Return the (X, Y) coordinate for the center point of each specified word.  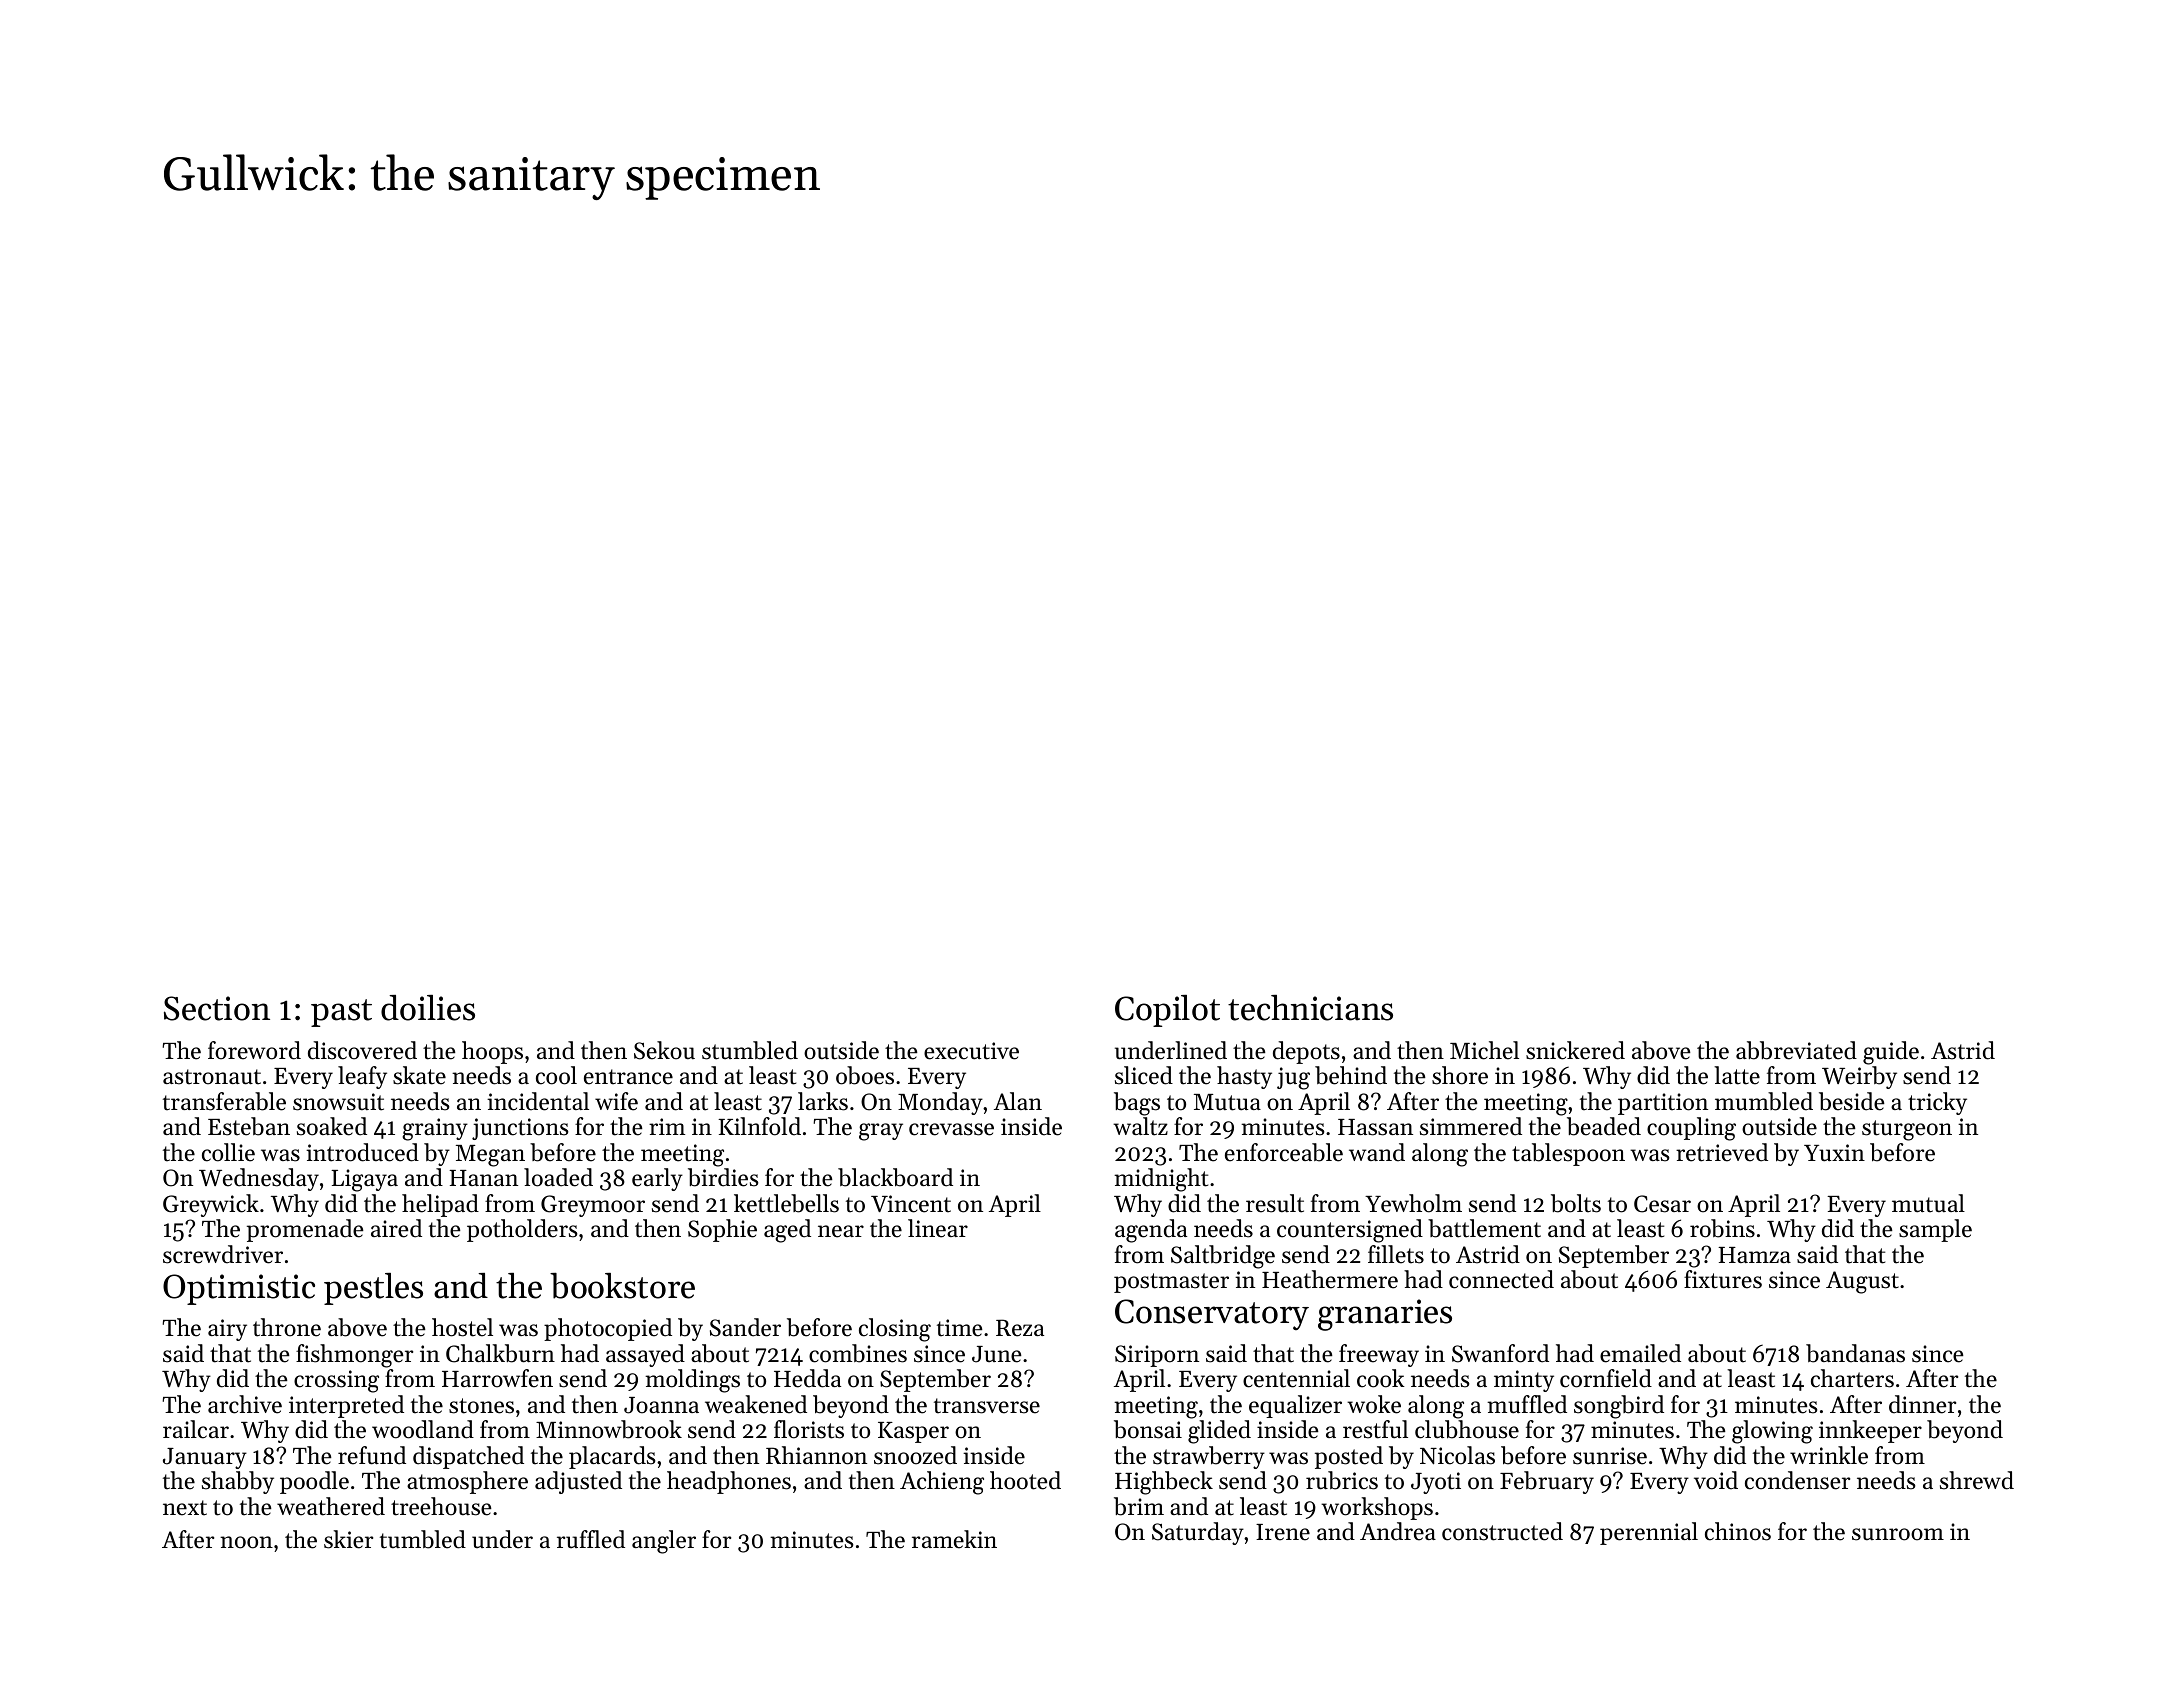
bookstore (622, 1286)
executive (971, 1051)
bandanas (1855, 1353)
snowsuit (338, 1102)
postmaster (1171, 1283)
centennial (1296, 1378)
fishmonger (354, 1356)
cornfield (1606, 1378)
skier (348, 1539)
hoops (492, 1052)
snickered (1575, 1050)
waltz (1140, 1126)
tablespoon (1568, 1154)
